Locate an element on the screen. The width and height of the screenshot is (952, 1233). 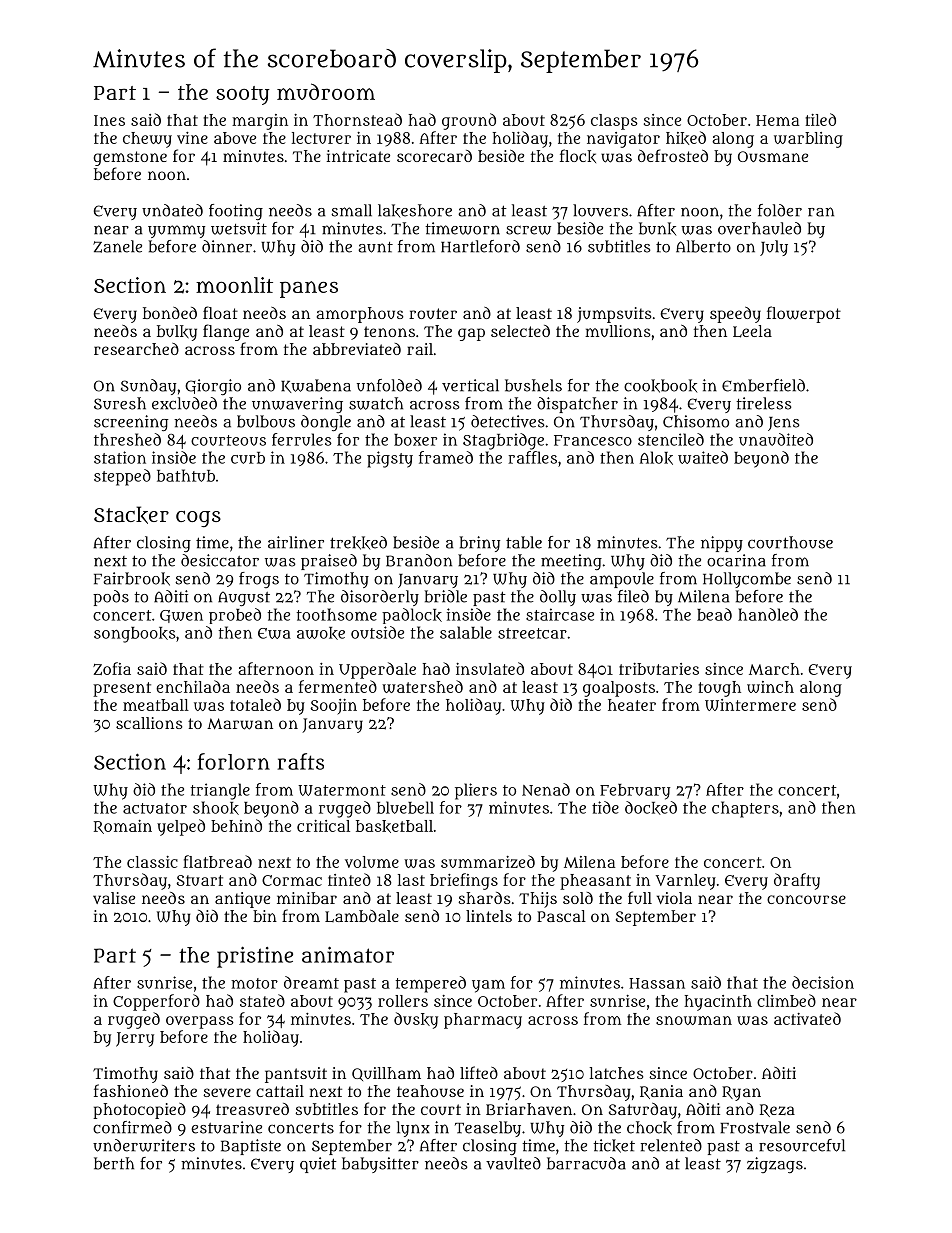
tide is located at coordinates (605, 807).
